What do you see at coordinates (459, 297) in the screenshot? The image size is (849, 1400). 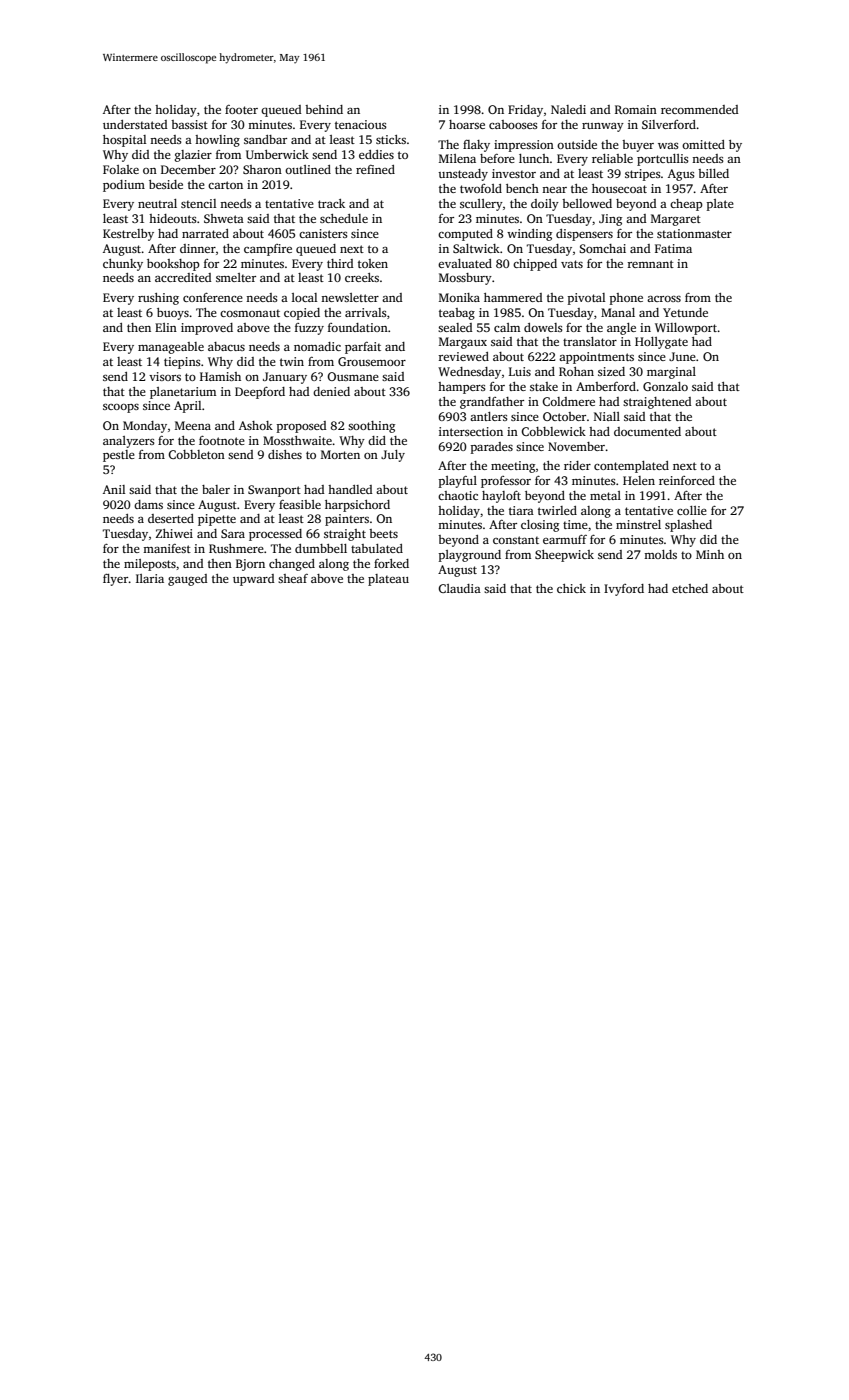 I see `Monika` at bounding box center [459, 297].
